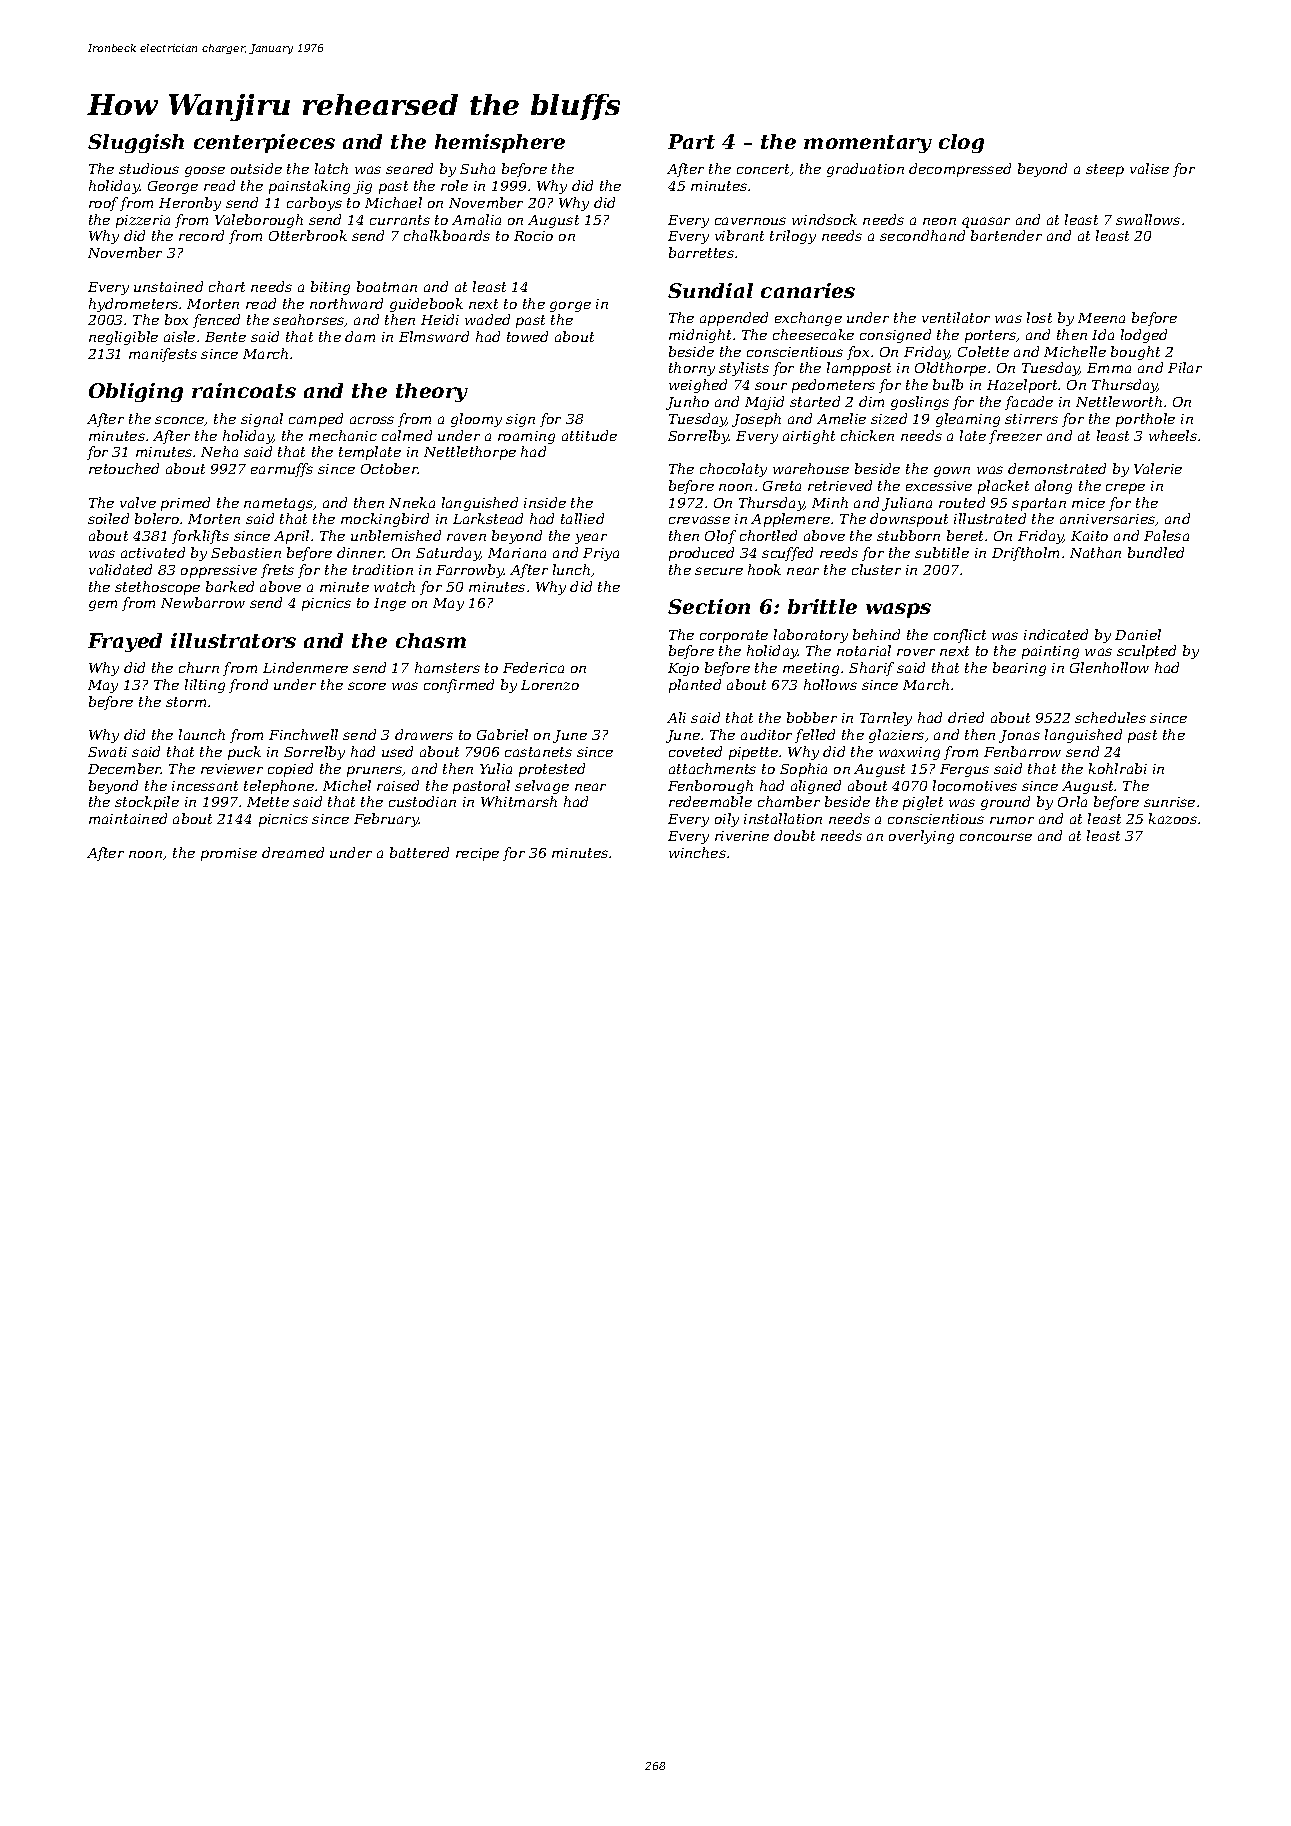 This document has height=1826, width=1291. What do you see at coordinates (390, 604) in the document?
I see `Inge` at bounding box center [390, 604].
